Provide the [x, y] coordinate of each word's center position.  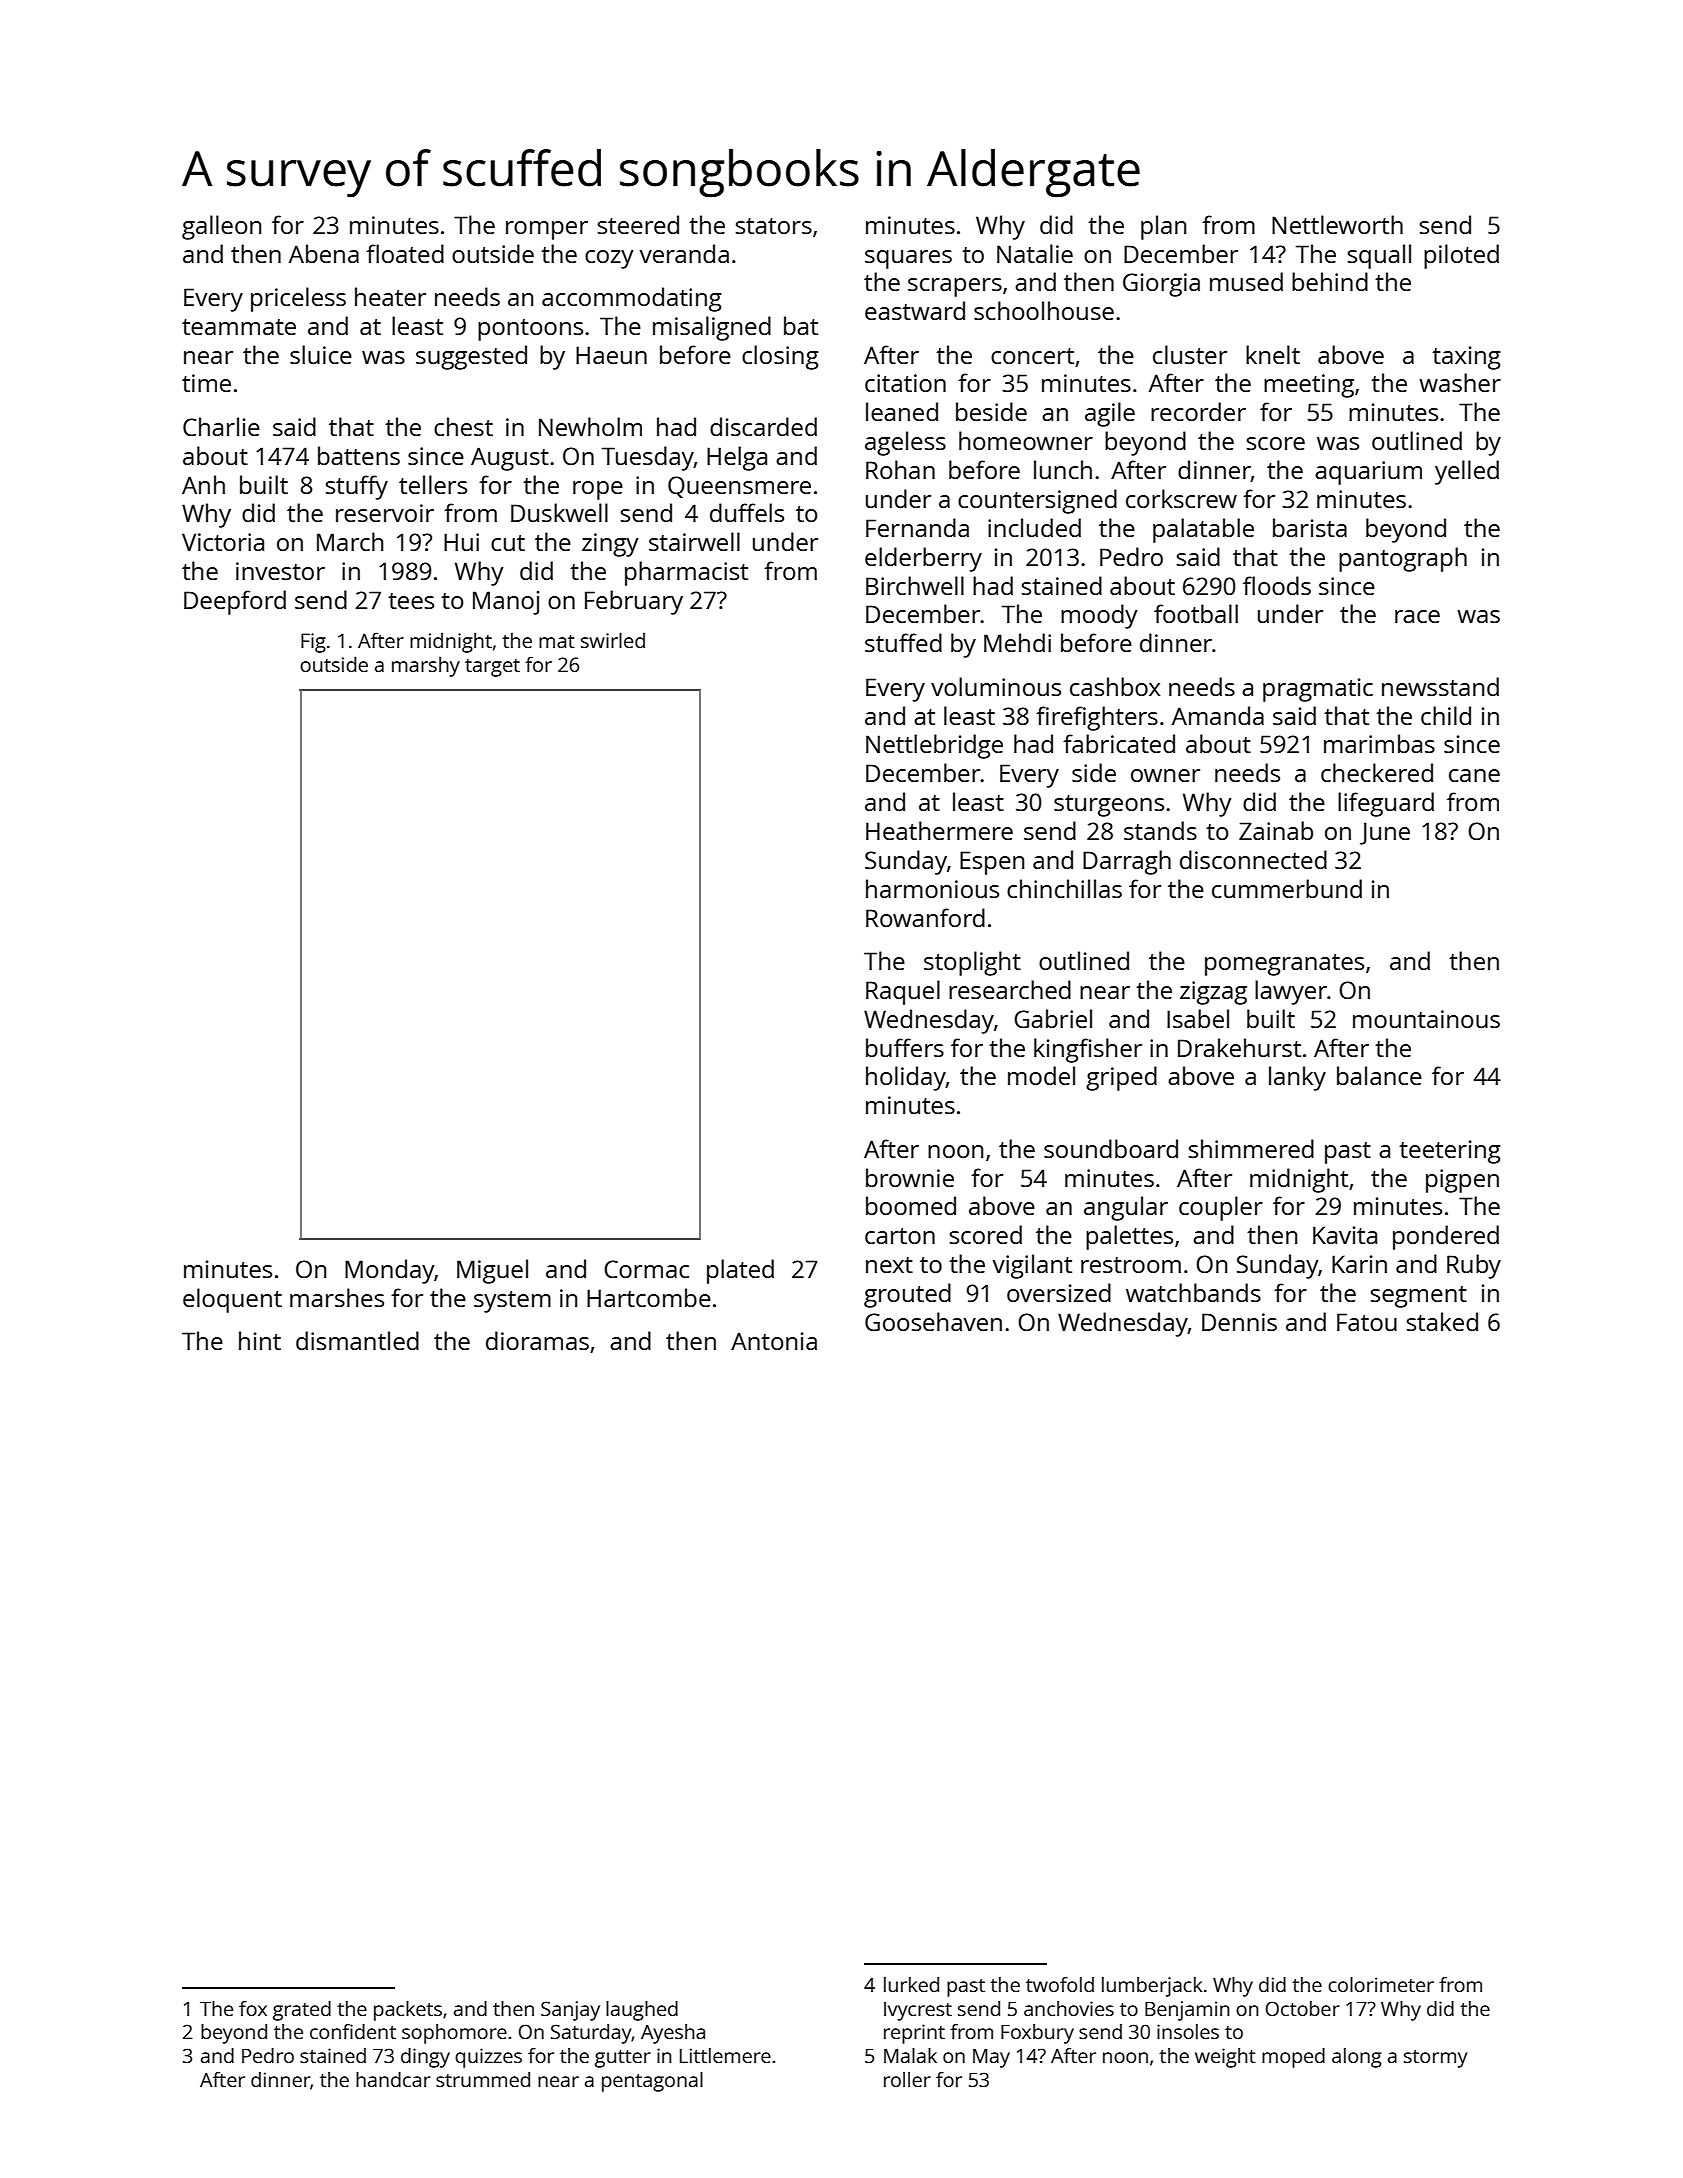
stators [774, 226]
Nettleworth [1337, 224]
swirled [613, 640]
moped [1293, 2058]
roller [907, 2079]
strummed [483, 2079]
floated [405, 253]
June [1385, 833]
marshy [426, 666]
